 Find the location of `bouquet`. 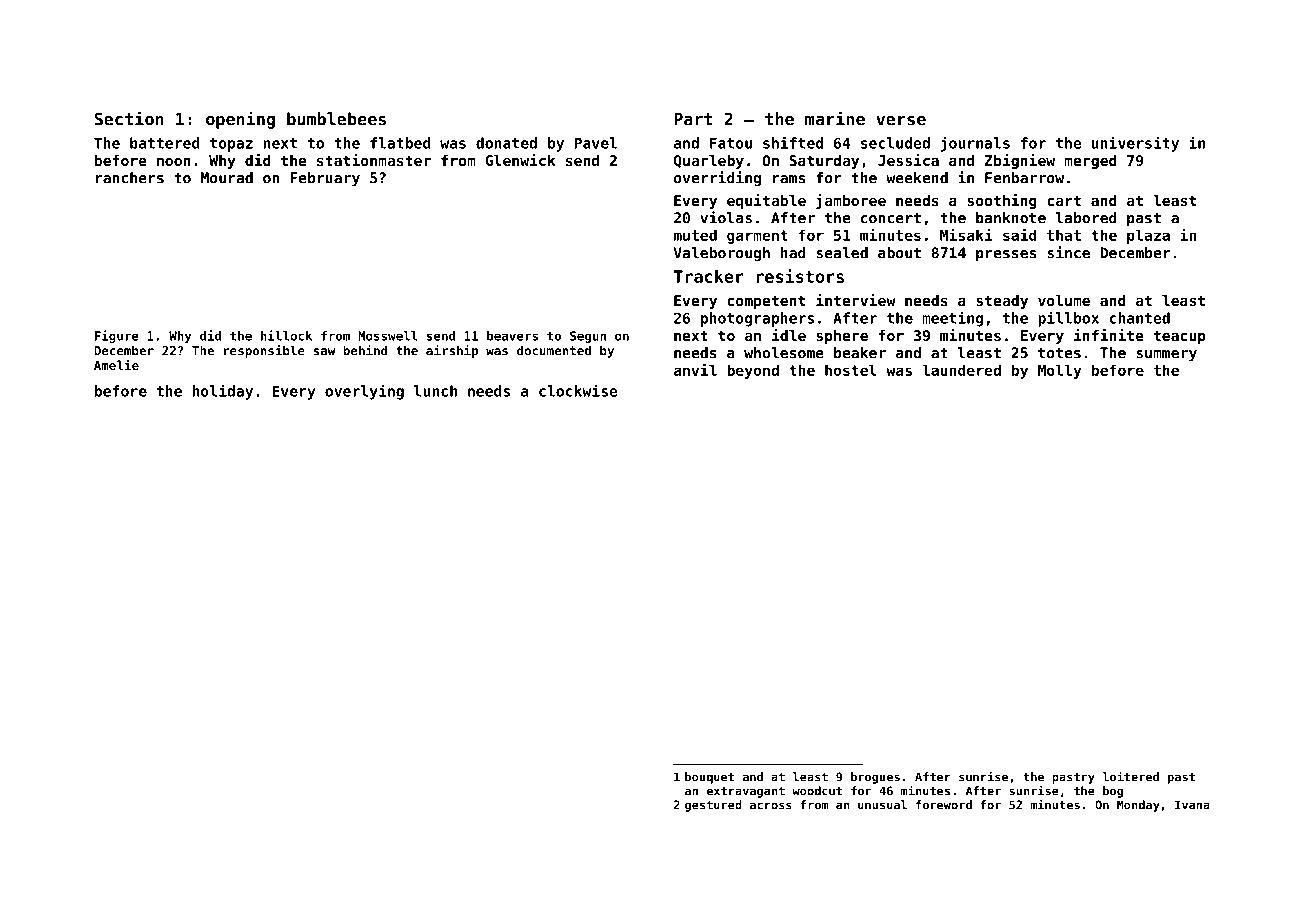

bouquet is located at coordinates (709, 778).
